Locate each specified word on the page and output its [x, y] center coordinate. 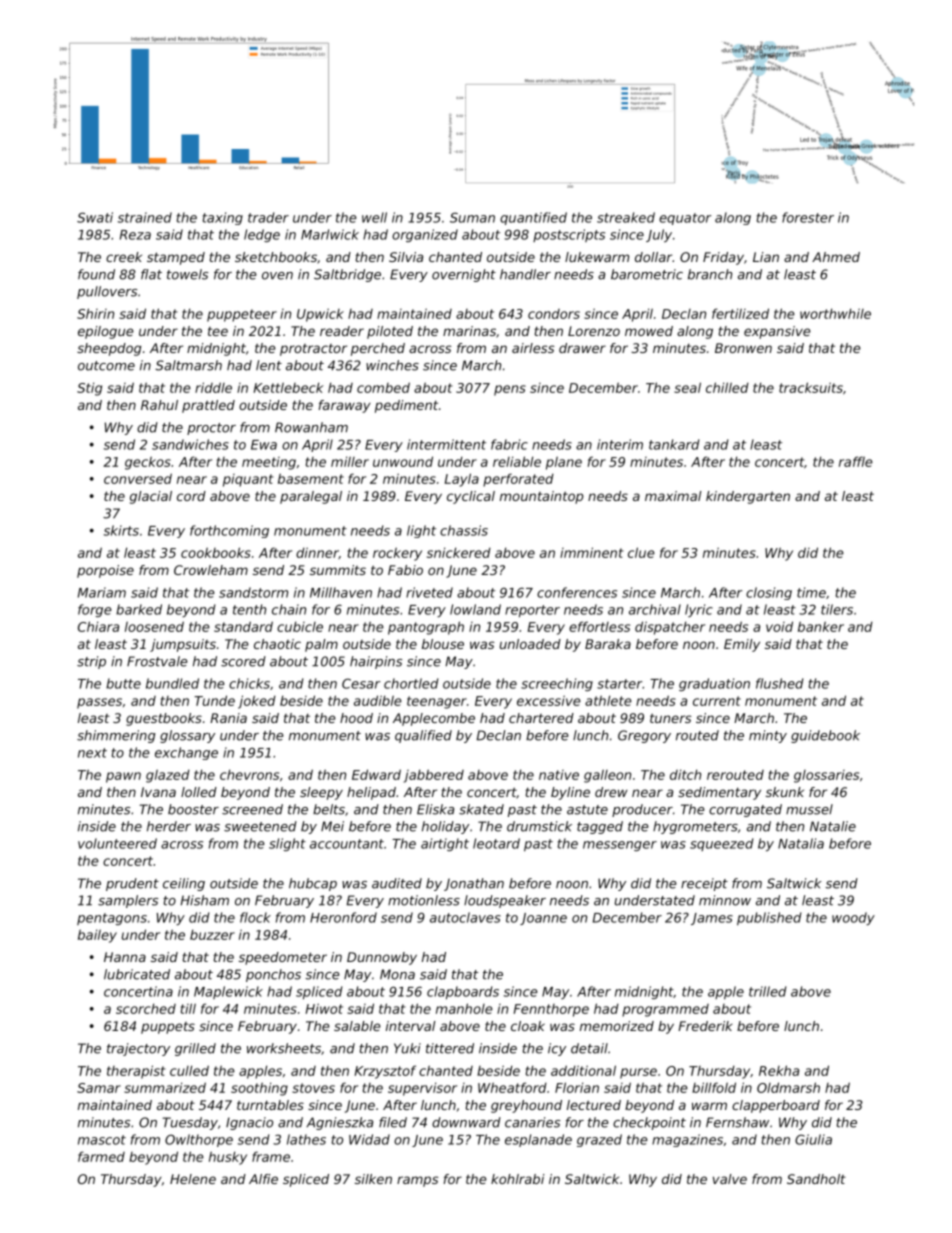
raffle [856, 461]
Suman [472, 217]
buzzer [212, 934]
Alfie [263, 1179]
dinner [317, 553]
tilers [837, 609]
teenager [437, 702]
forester [808, 217]
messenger [620, 846]
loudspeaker [505, 901]
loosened [154, 626]
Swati [95, 217]
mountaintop [542, 497]
